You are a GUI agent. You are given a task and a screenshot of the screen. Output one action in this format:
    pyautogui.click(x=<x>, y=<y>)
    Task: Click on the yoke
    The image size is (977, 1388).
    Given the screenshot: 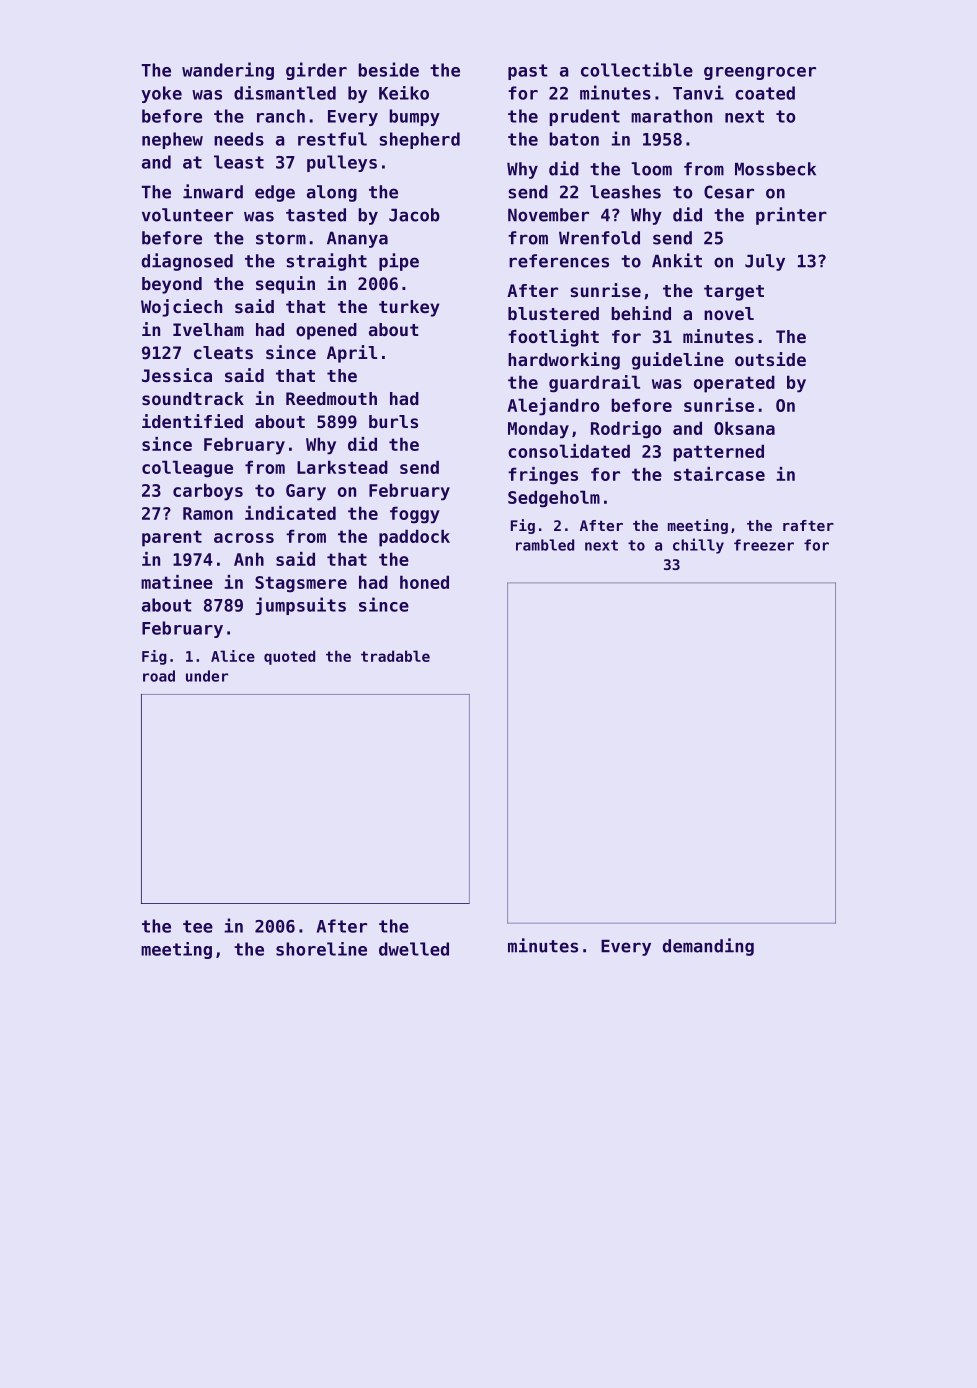 What is the action you would take?
    pyautogui.click(x=161, y=94)
